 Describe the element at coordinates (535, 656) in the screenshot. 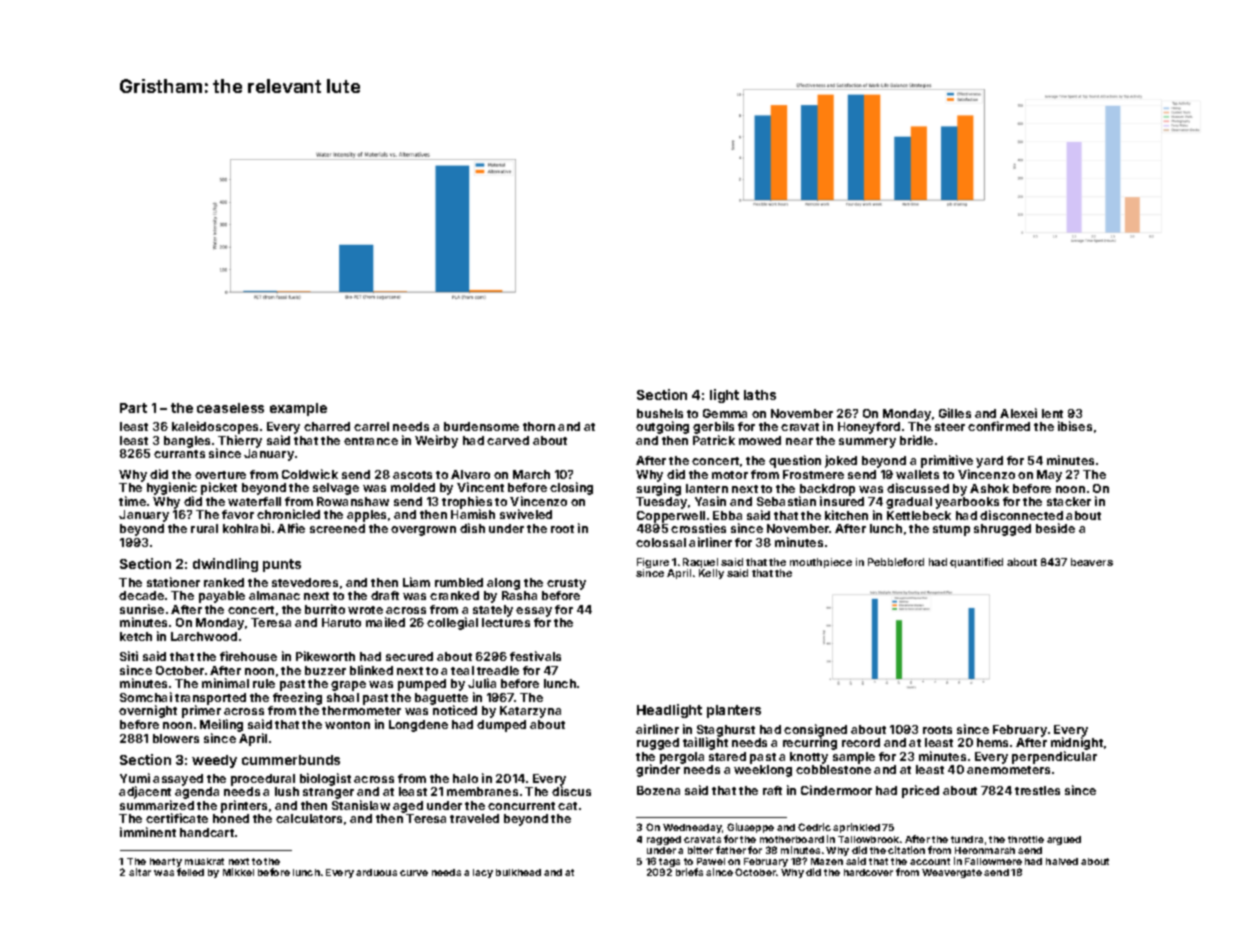

I see `festivals` at that location.
